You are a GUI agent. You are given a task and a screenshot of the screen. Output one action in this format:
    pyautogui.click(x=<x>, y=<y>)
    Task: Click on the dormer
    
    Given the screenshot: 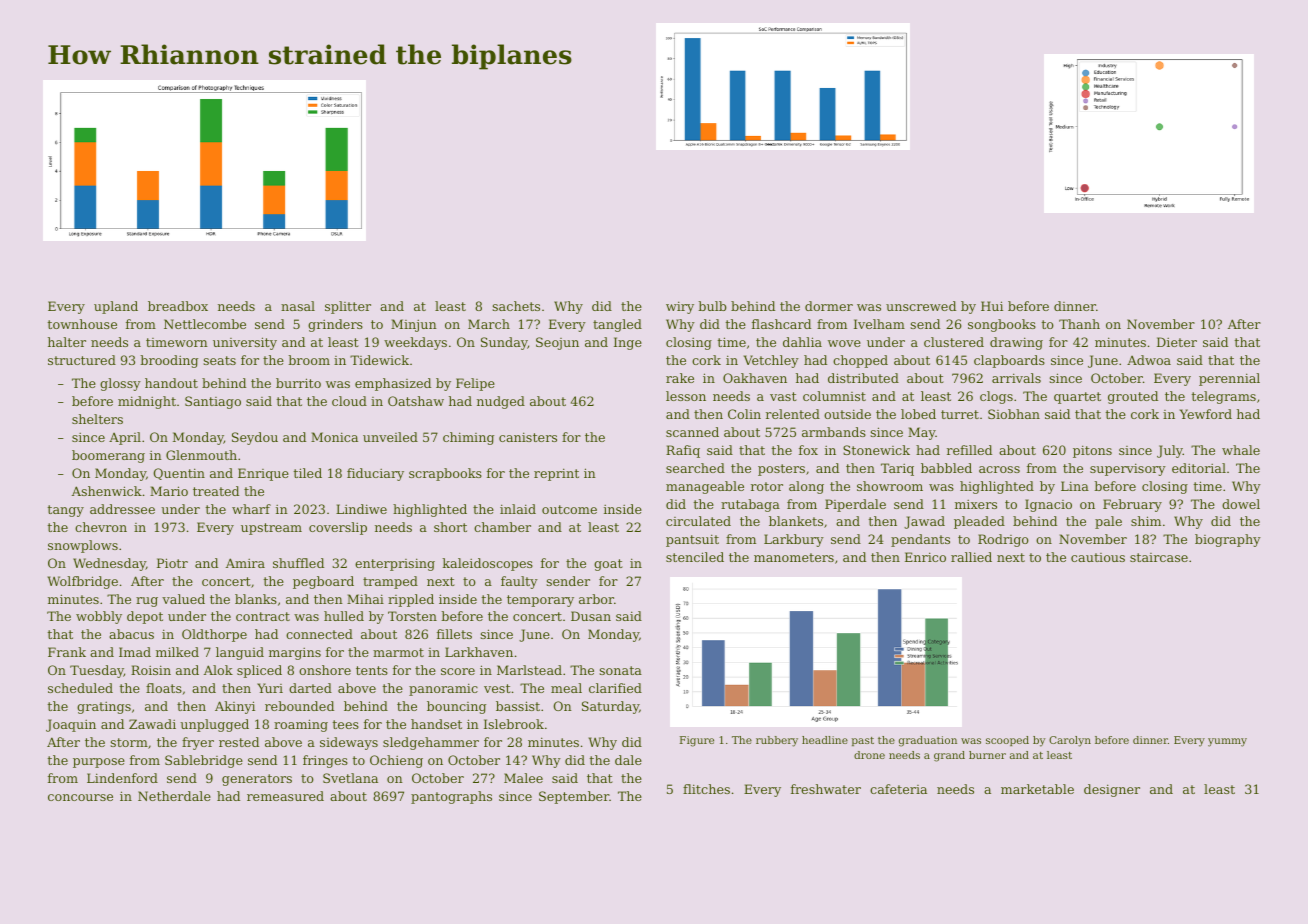 What is the action you would take?
    pyautogui.click(x=829, y=306)
